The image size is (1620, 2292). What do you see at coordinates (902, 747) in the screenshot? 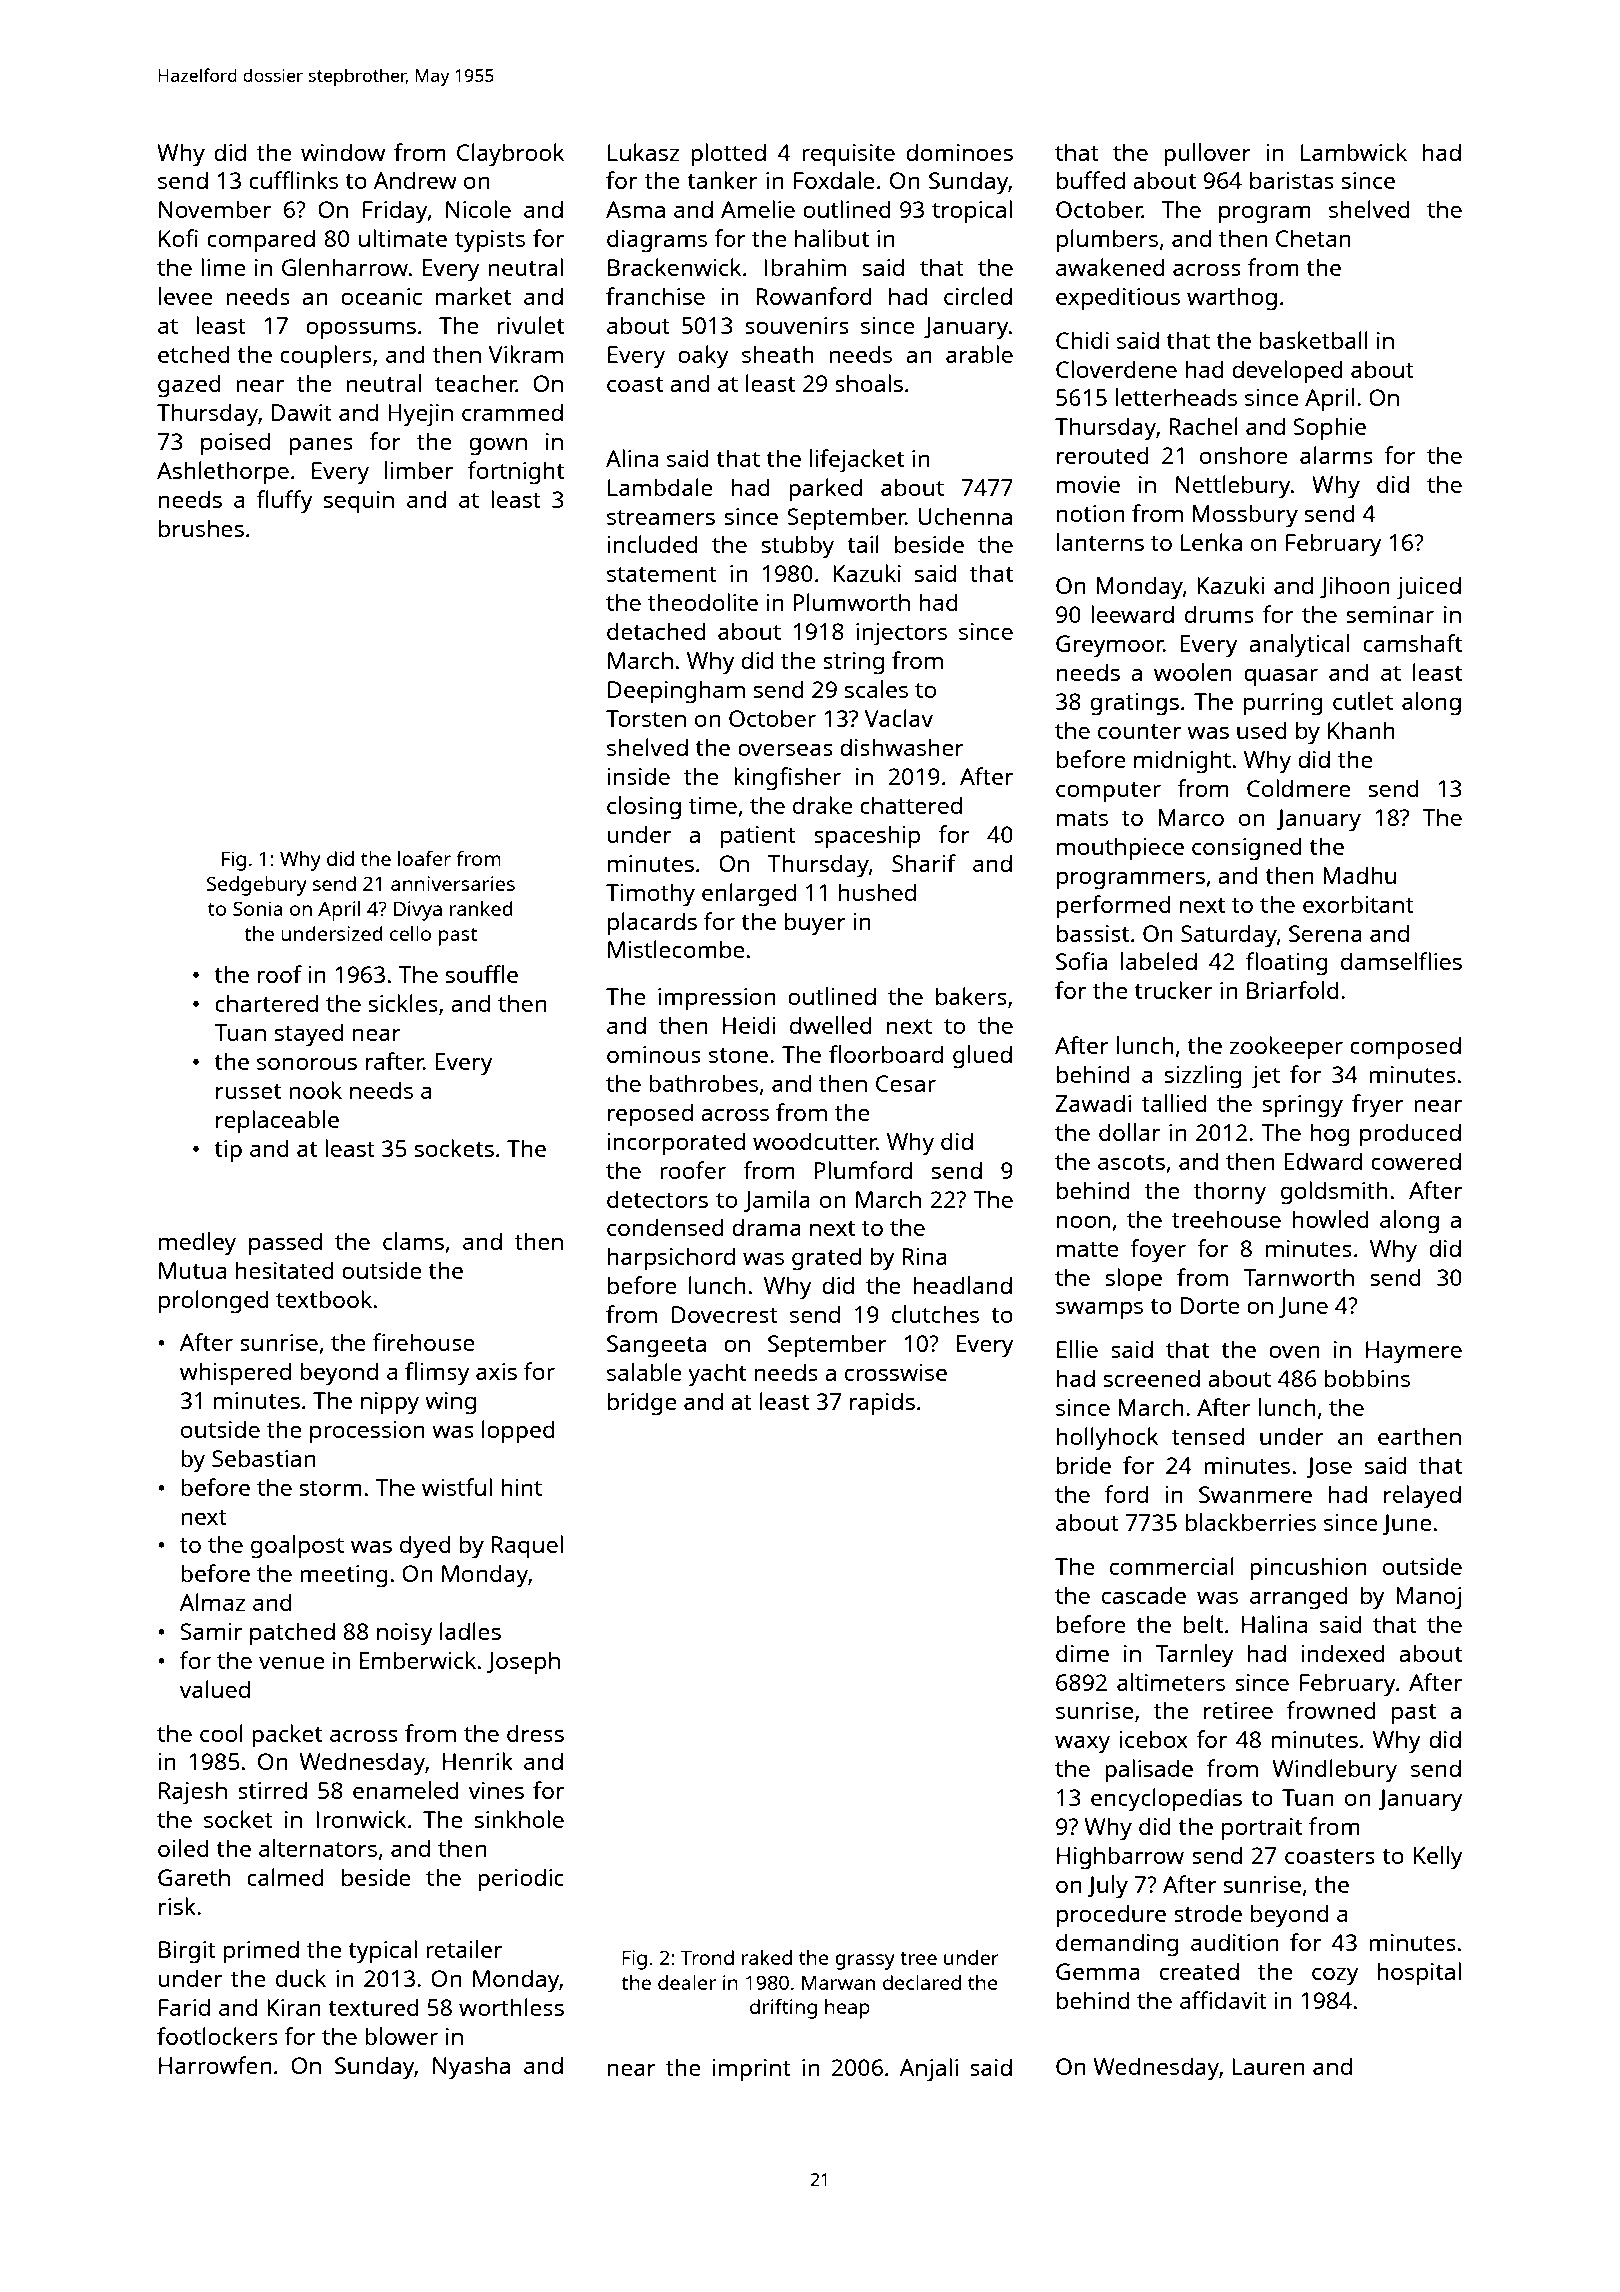
I see `dishwasher` at bounding box center [902, 747].
